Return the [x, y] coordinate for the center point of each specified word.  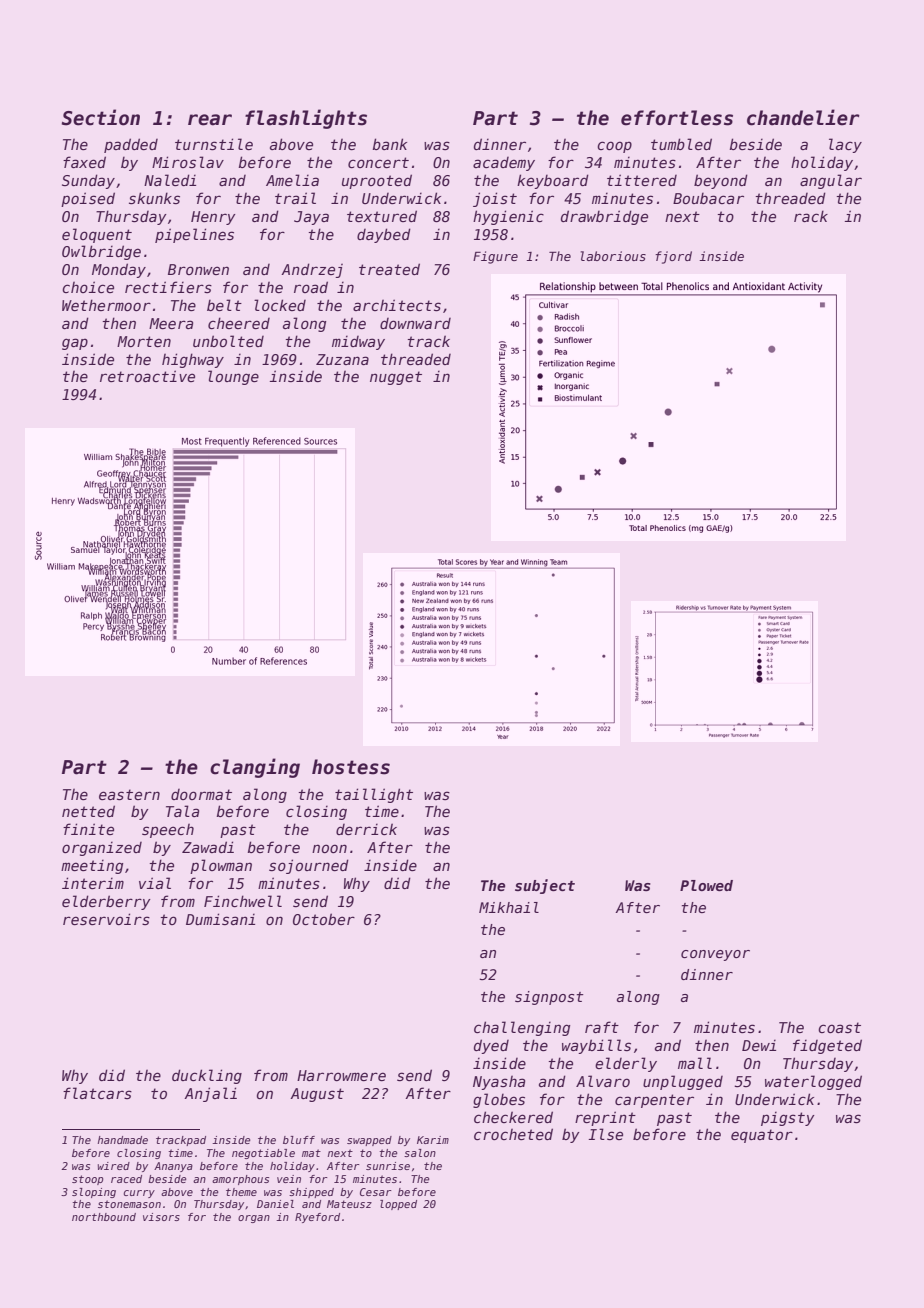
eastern [129, 794]
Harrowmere [341, 1075]
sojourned [309, 866]
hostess [351, 767]
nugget [396, 378]
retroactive [147, 376]
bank [390, 144]
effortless [677, 118]
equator [762, 1136]
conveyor [715, 955]
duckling [207, 1076]
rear [210, 120]
